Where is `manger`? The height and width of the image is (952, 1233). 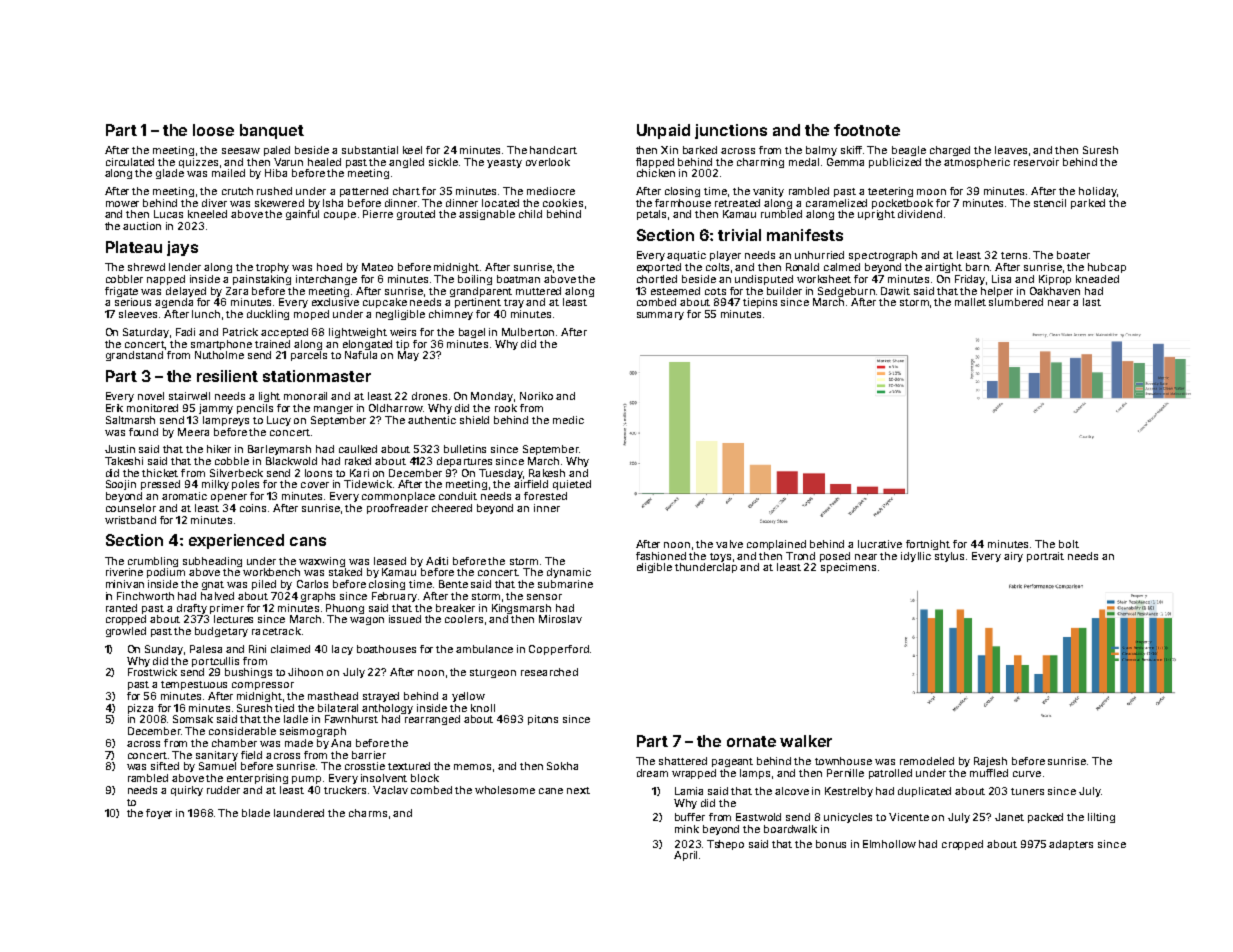 manger is located at coordinates (333, 410).
